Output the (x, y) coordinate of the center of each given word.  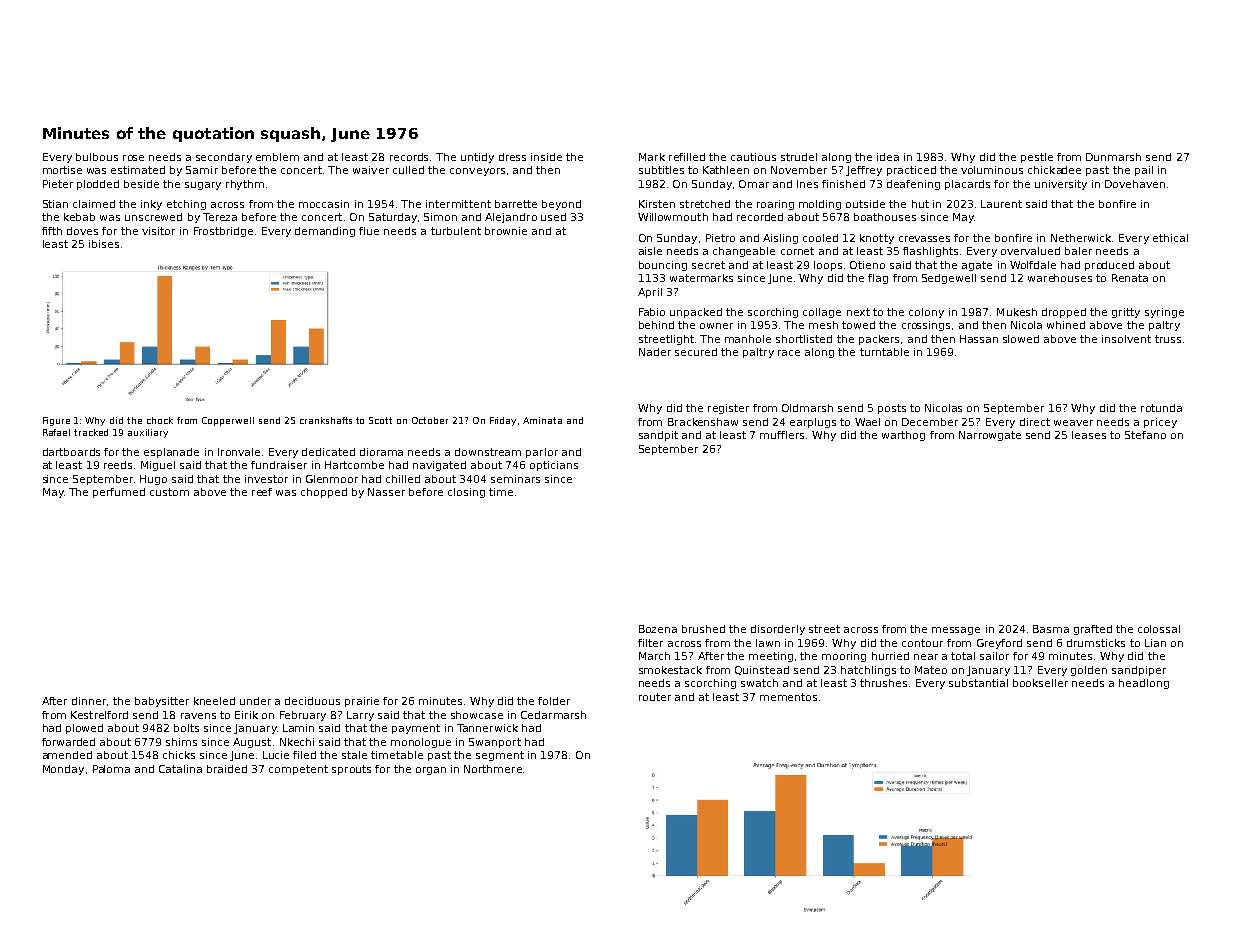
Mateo (931, 670)
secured (696, 352)
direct (1035, 422)
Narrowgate (990, 436)
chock (160, 420)
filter (650, 643)
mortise (62, 170)
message (956, 631)
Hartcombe (354, 465)
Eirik (246, 715)
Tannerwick (487, 728)
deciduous (312, 701)
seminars (515, 479)
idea (888, 157)
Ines (807, 184)
